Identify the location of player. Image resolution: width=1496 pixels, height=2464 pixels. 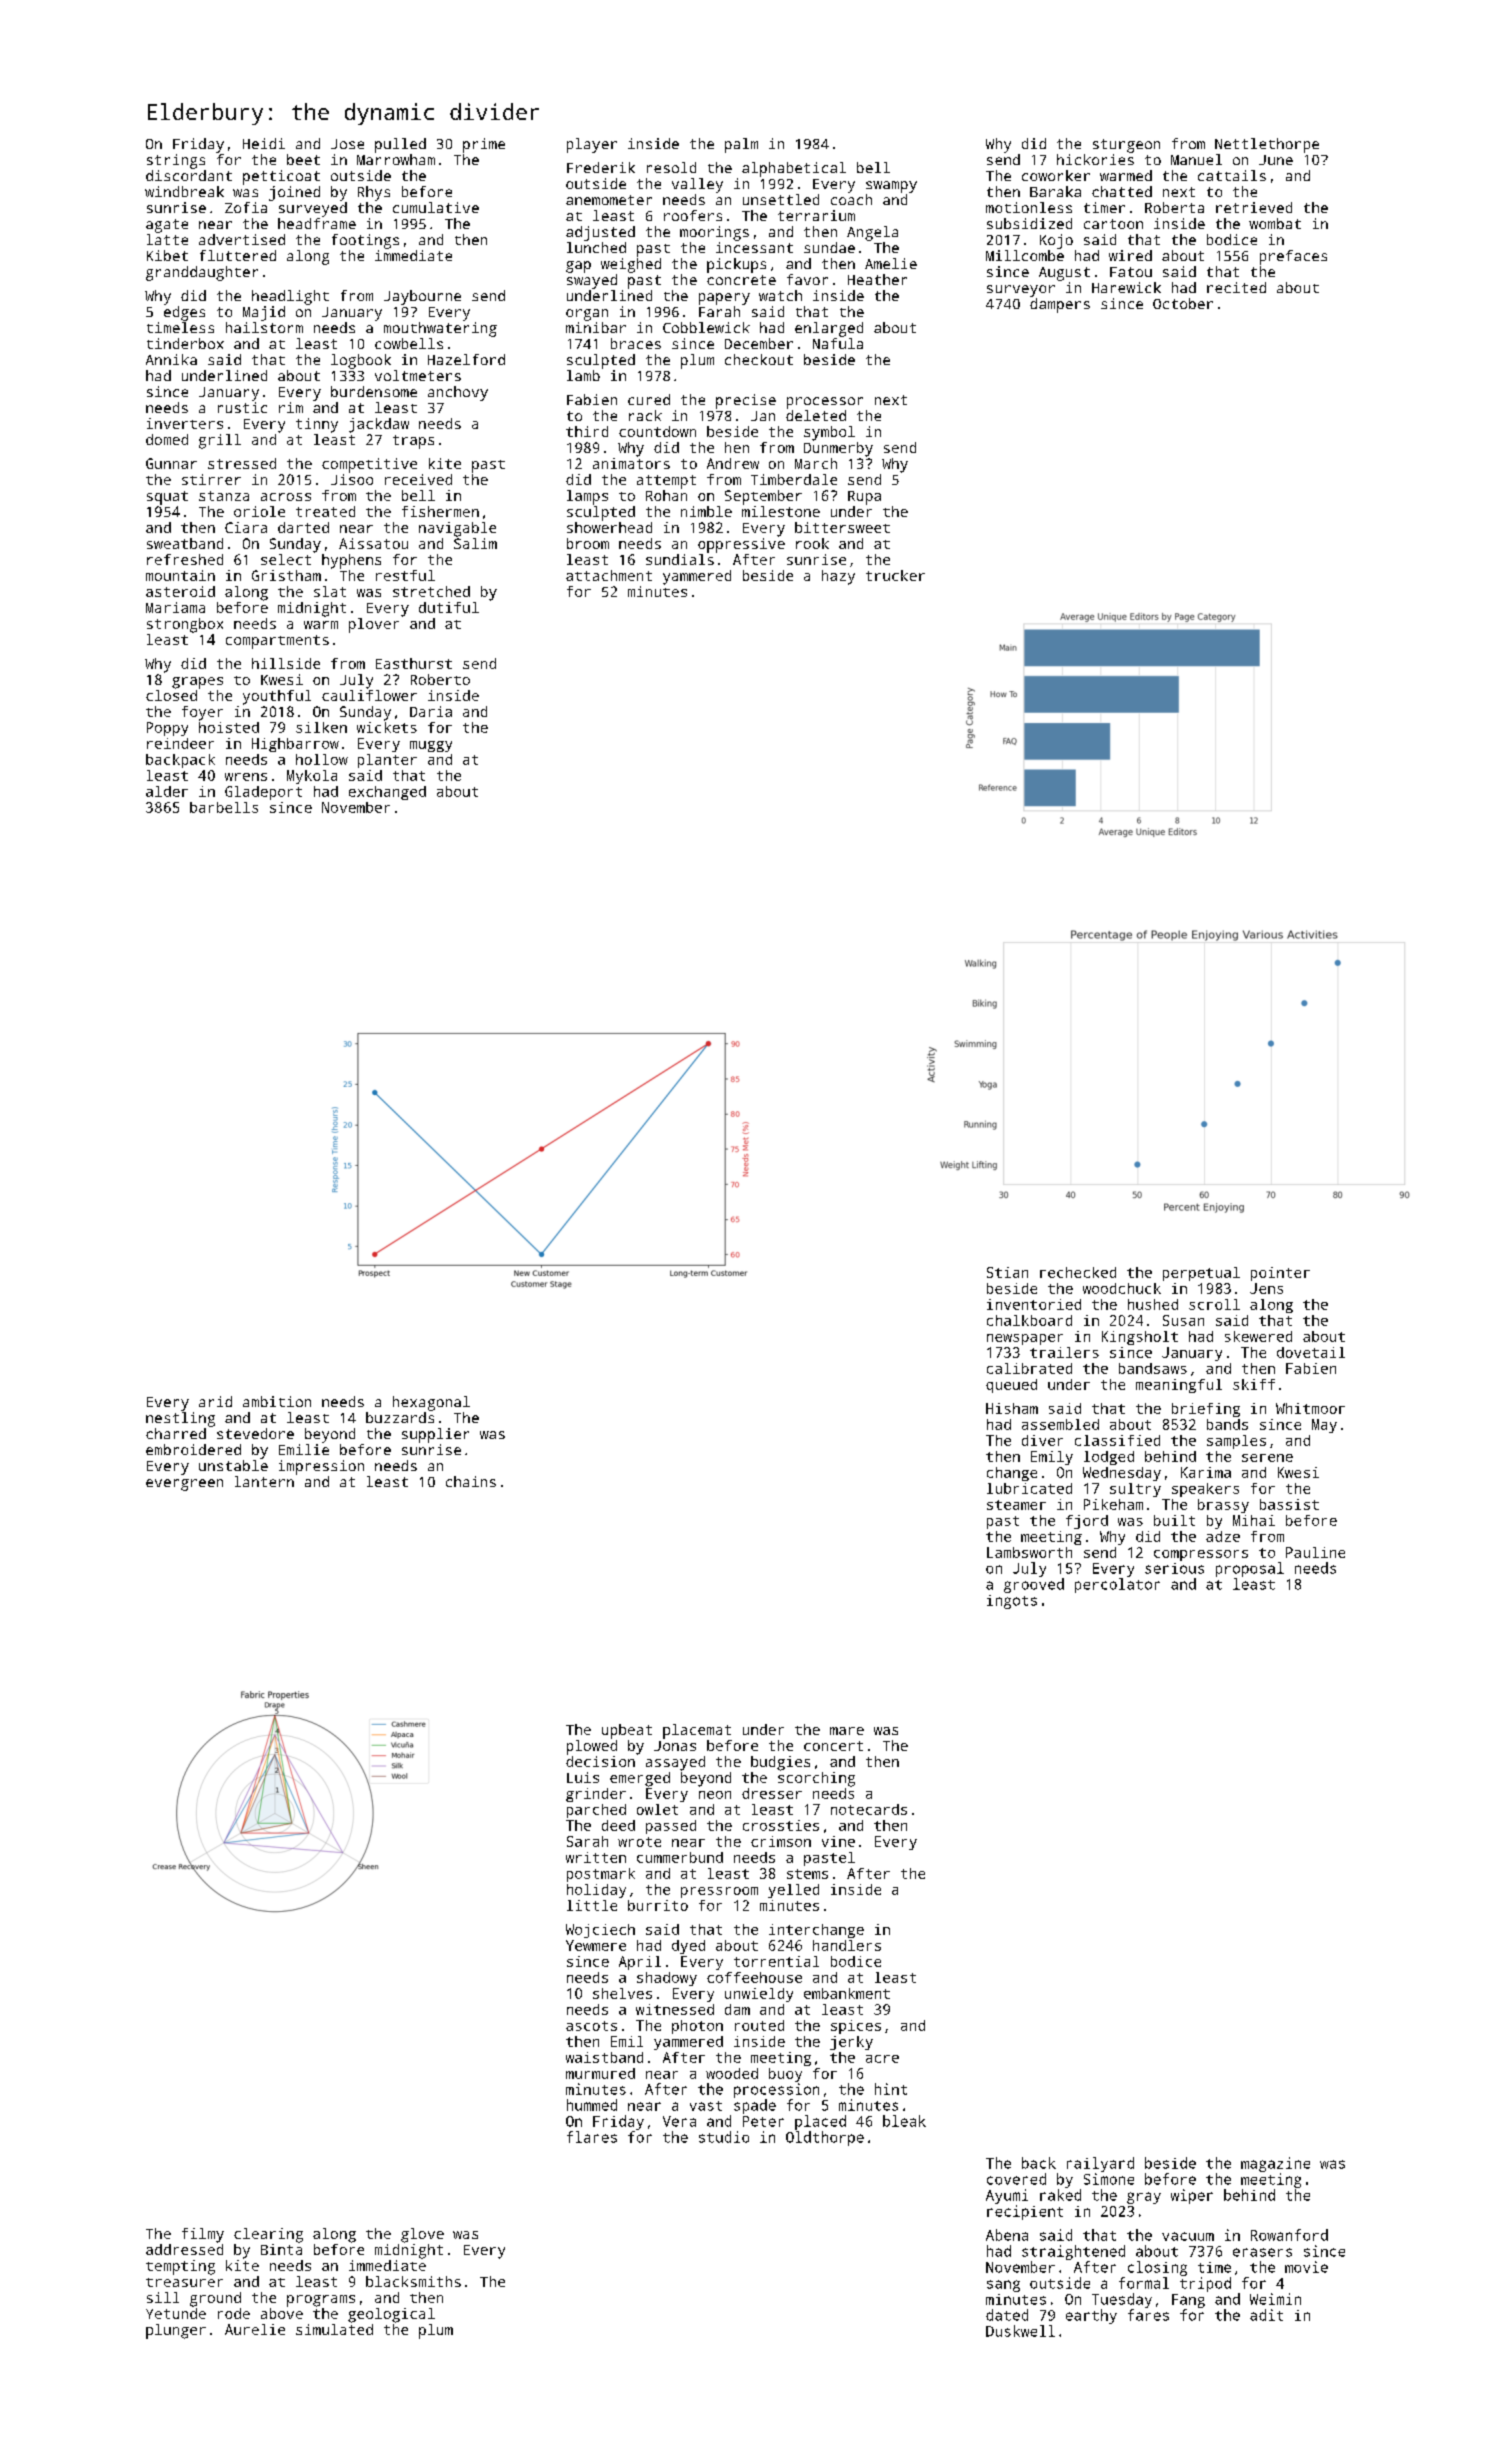
(592, 145).
